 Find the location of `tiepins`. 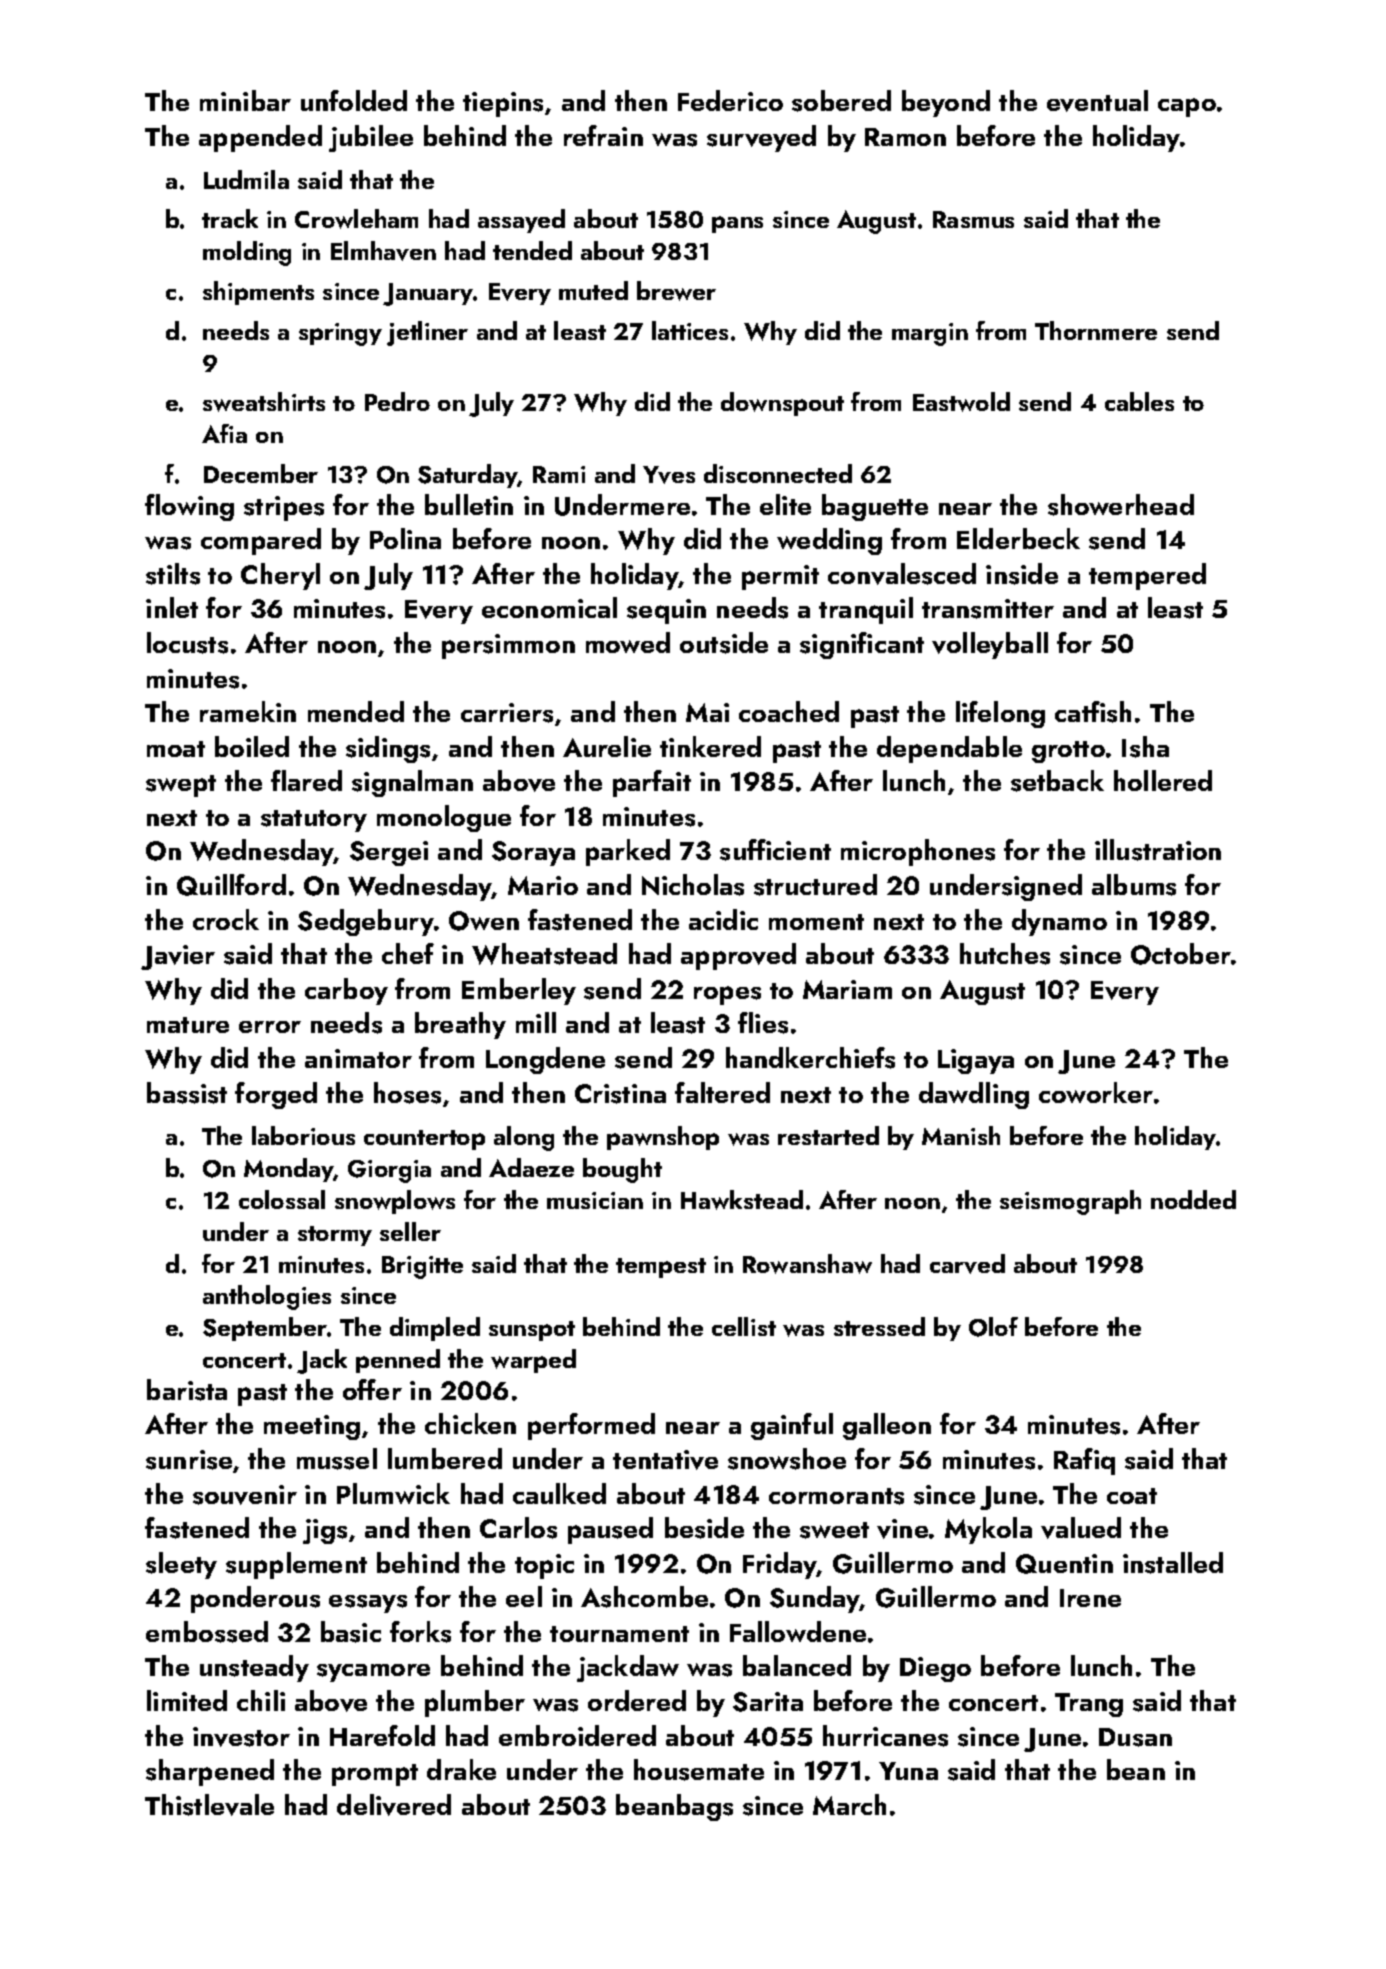

tiepins is located at coordinates (503, 104).
